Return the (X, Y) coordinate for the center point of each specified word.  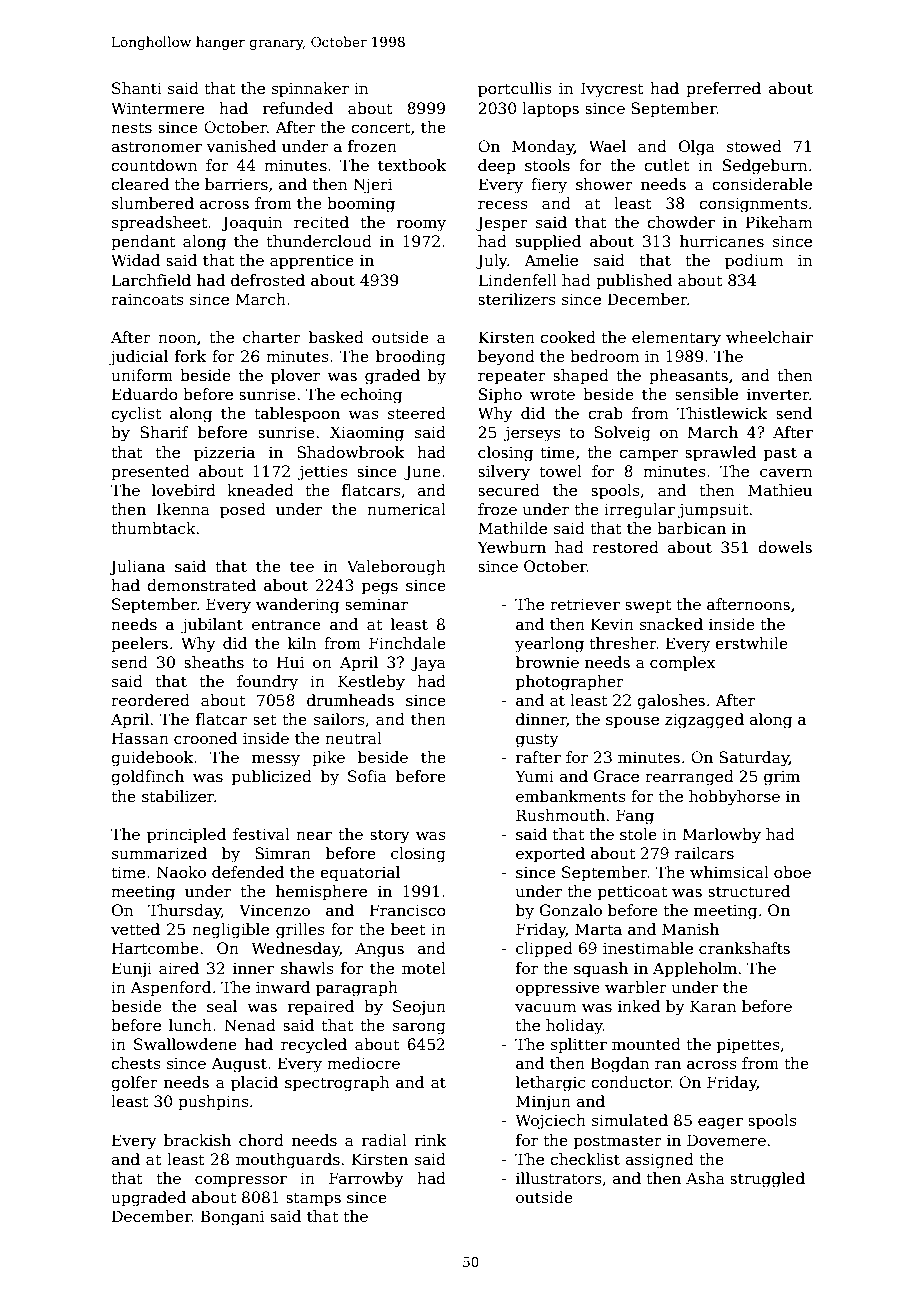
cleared (140, 184)
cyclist (136, 415)
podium (754, 261)
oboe (792, 872)
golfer (134, 1084)
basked (336, 337)
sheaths (214, 662)
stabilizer (178, 796)
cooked (568, 337)
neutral (353, 738)
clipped (544, 949)
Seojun (419, 1008)
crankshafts (744, 948)
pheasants (688, 376)
